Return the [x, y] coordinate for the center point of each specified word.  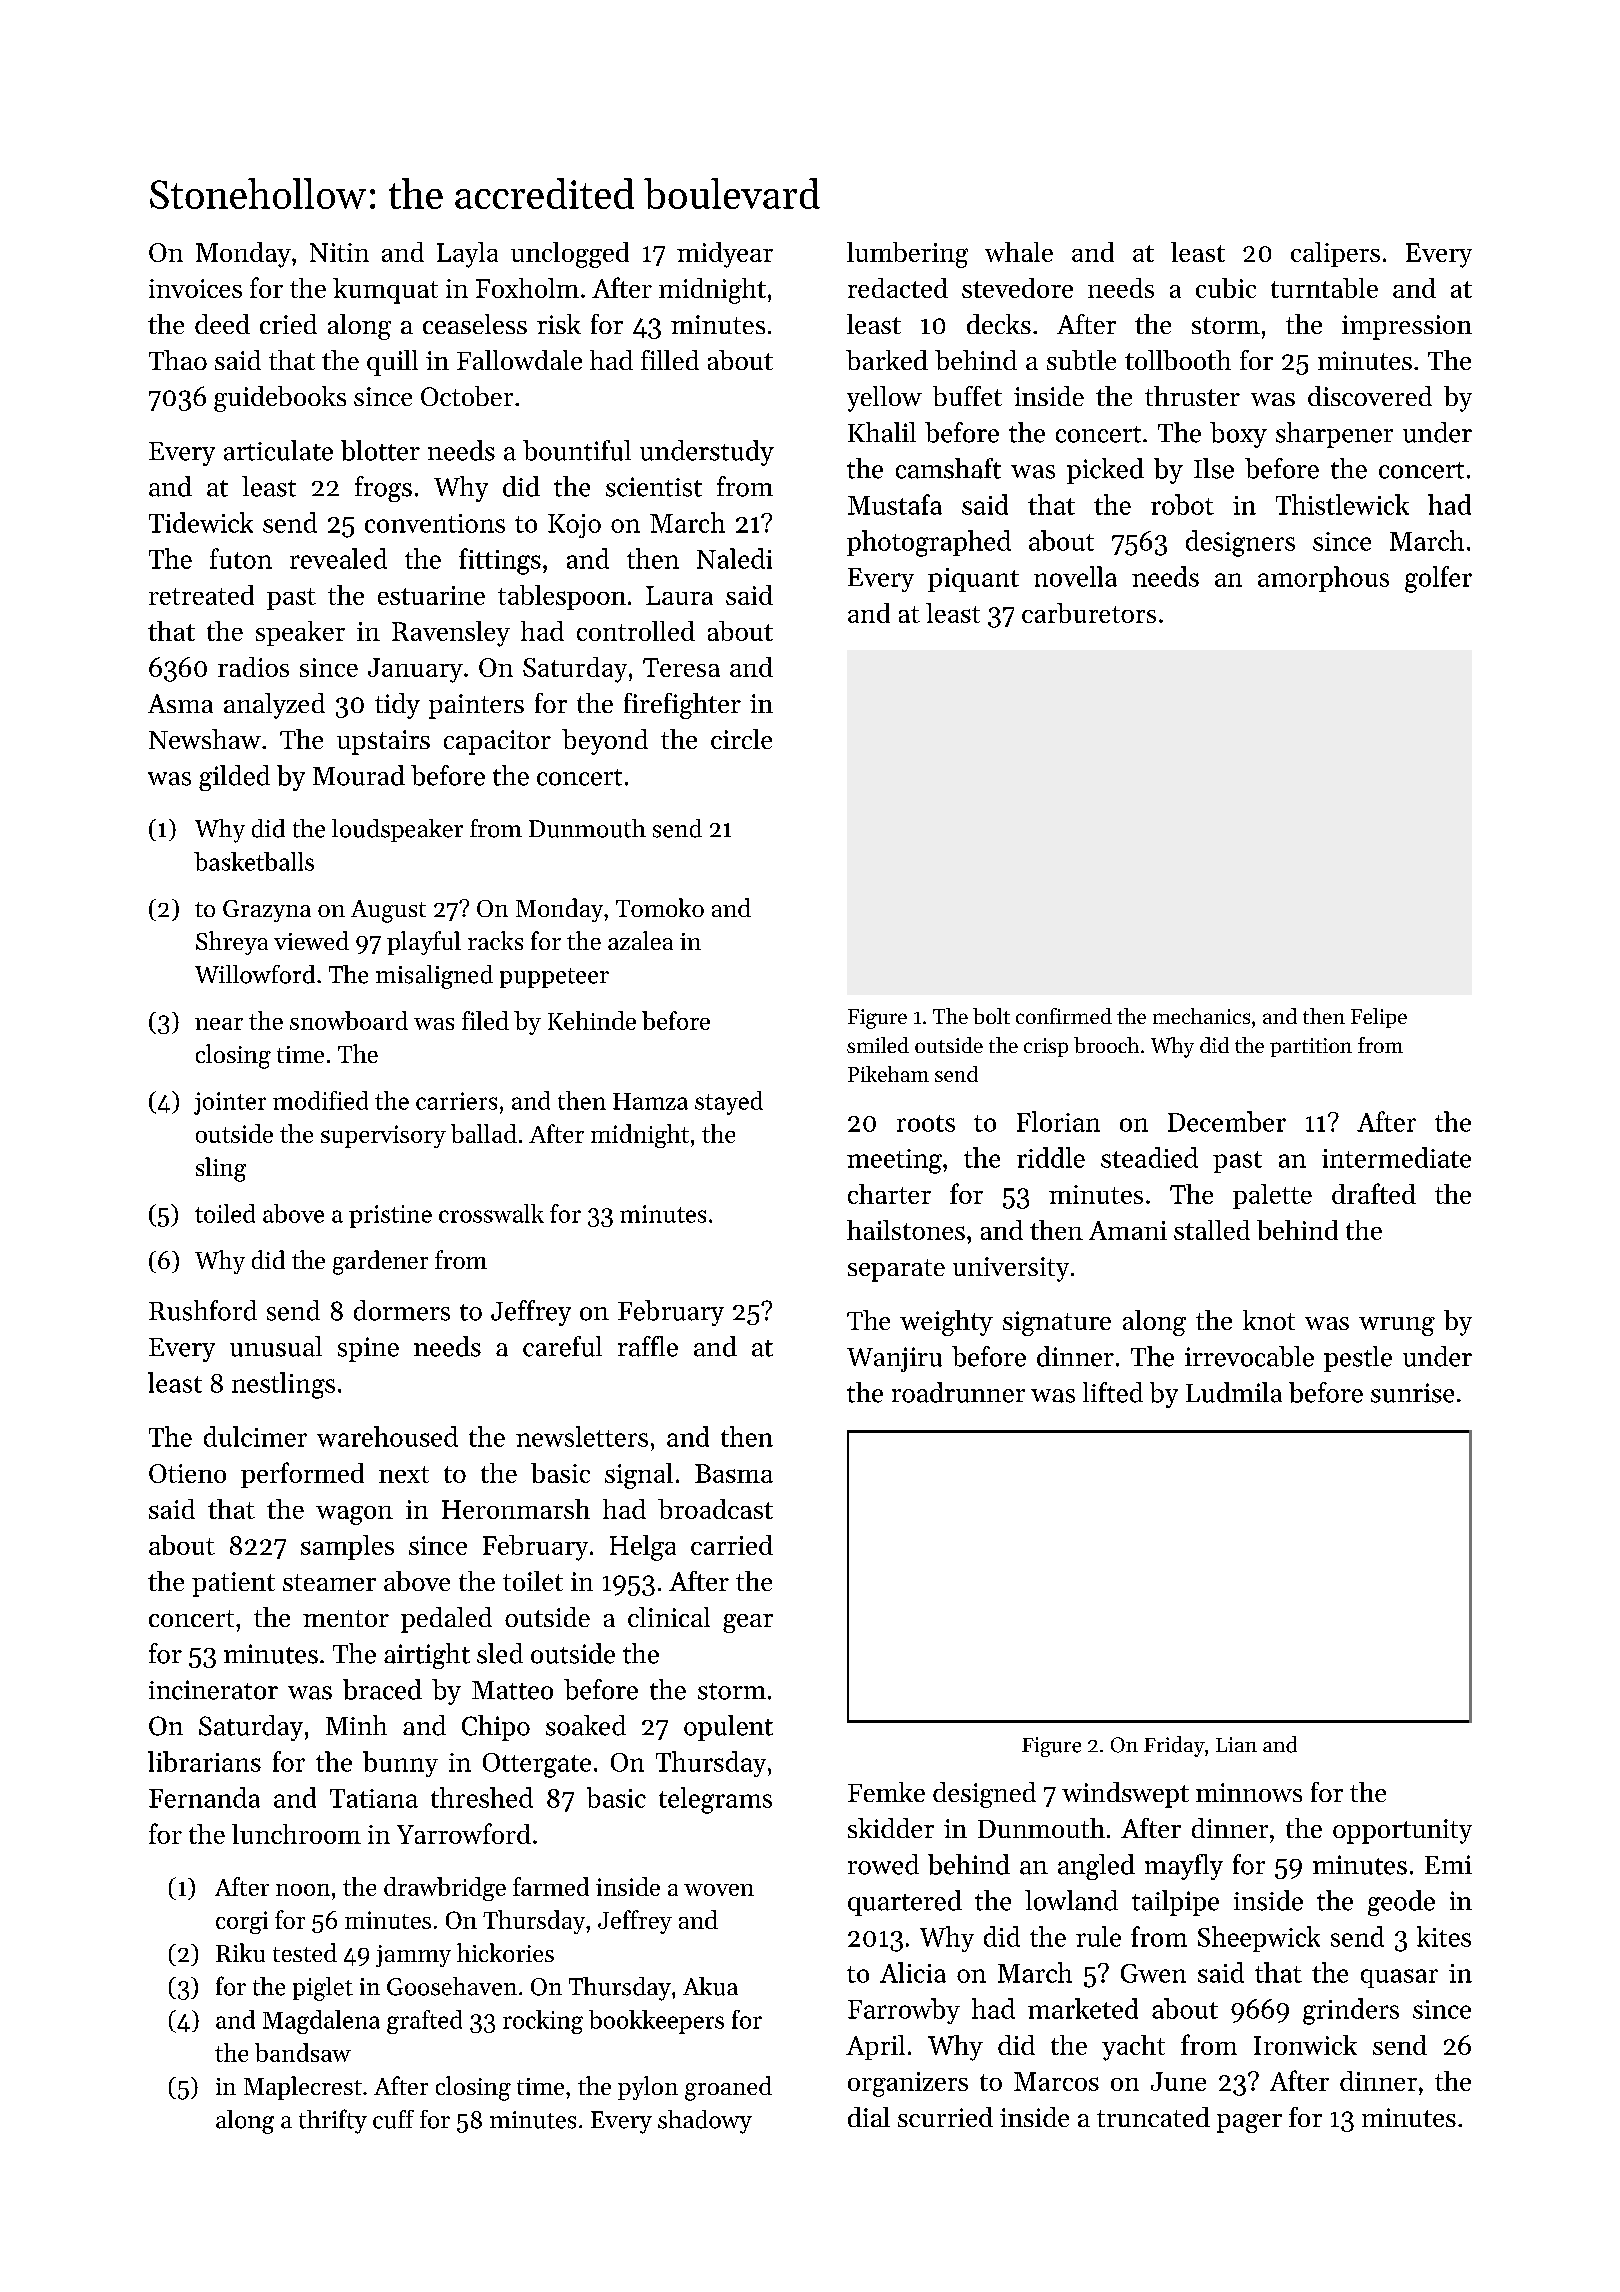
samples [347, 1547]
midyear [725, 255]
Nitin [339, 252]
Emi [1448, 1864]
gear [748, 1623]
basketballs [254, 861]
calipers [1335, 254]
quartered [905, 1903]
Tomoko [660, 907]
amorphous [1323, 579]
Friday [1174, 1746]
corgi [242, 1922]
